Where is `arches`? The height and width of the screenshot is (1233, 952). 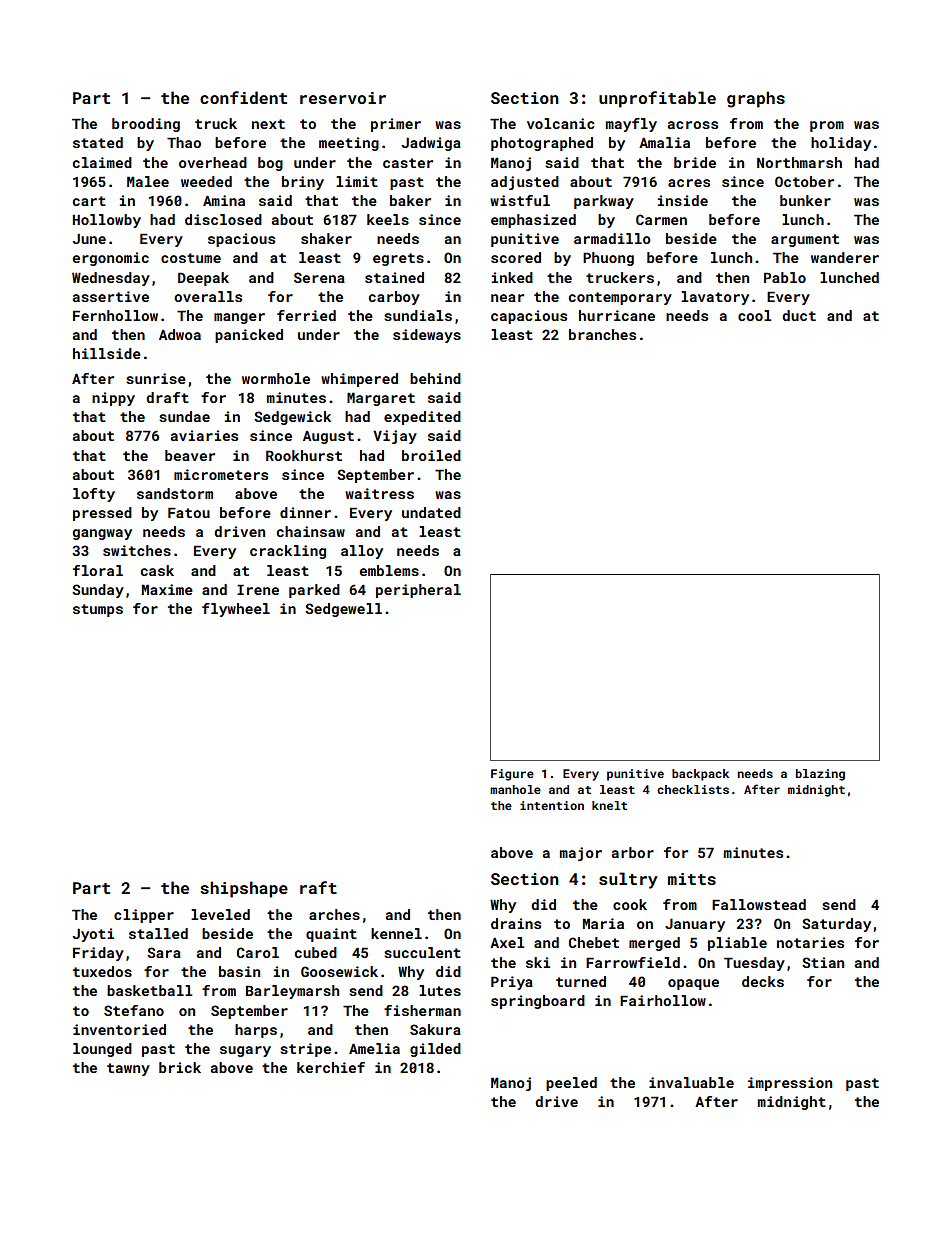 arches is located at coordinates (334, 914).
